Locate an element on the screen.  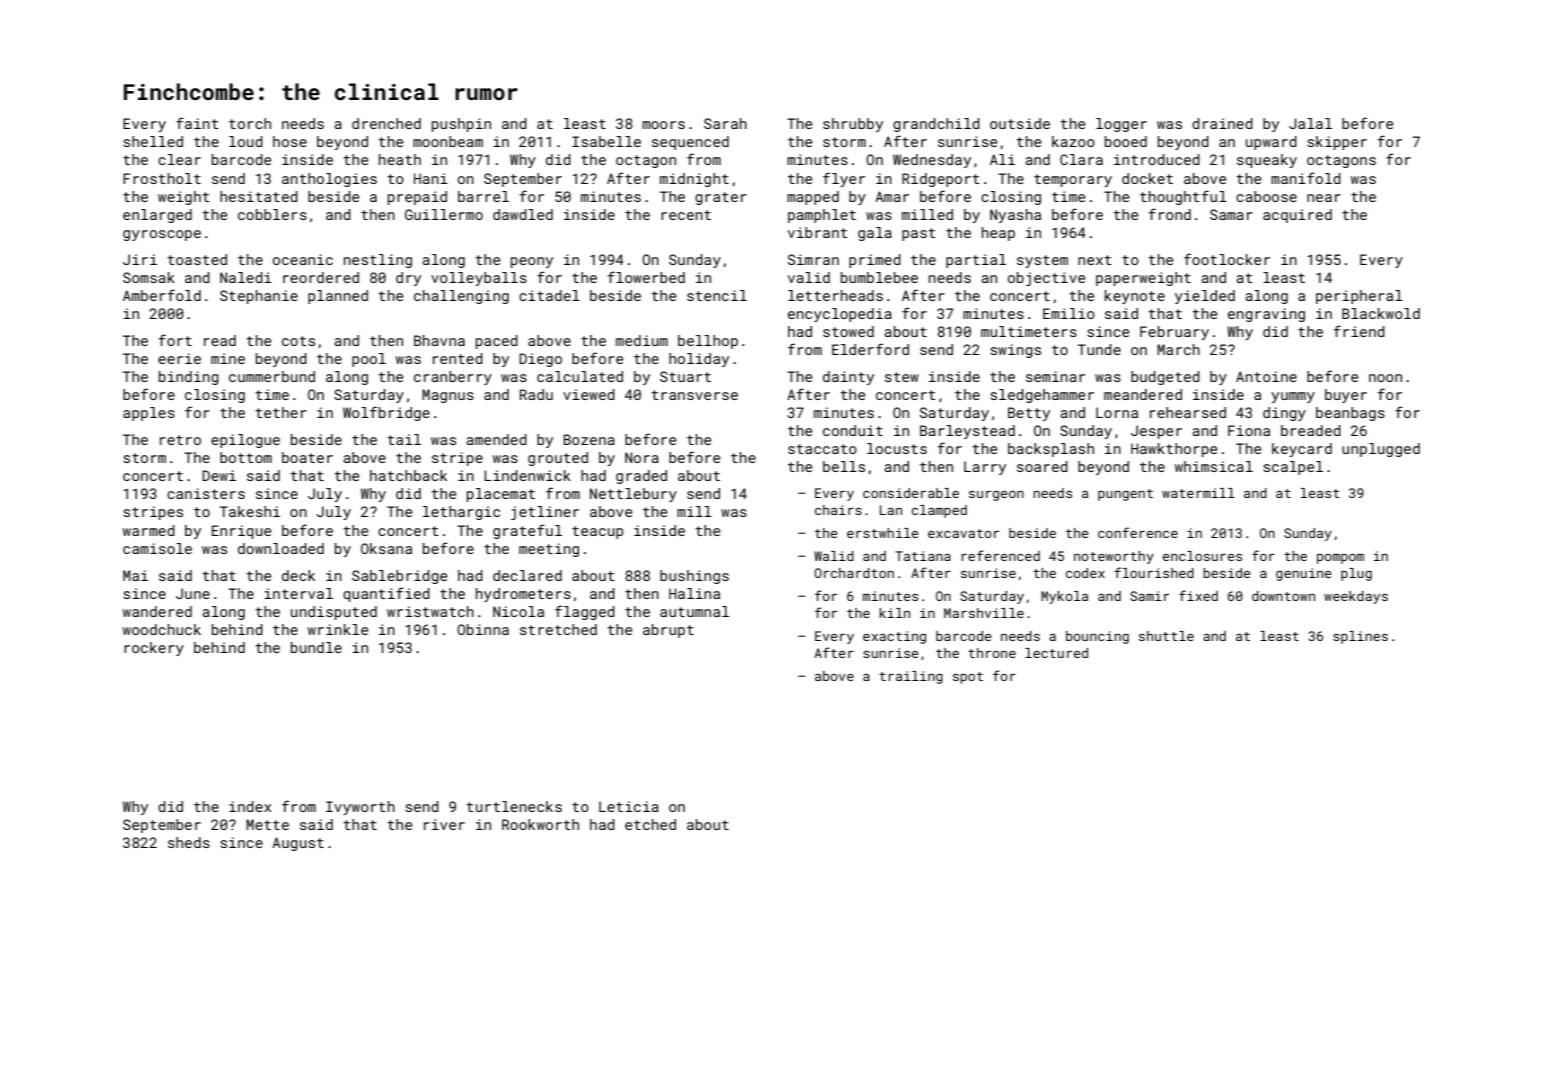
enlarged is located at coordinates (157, 216).
